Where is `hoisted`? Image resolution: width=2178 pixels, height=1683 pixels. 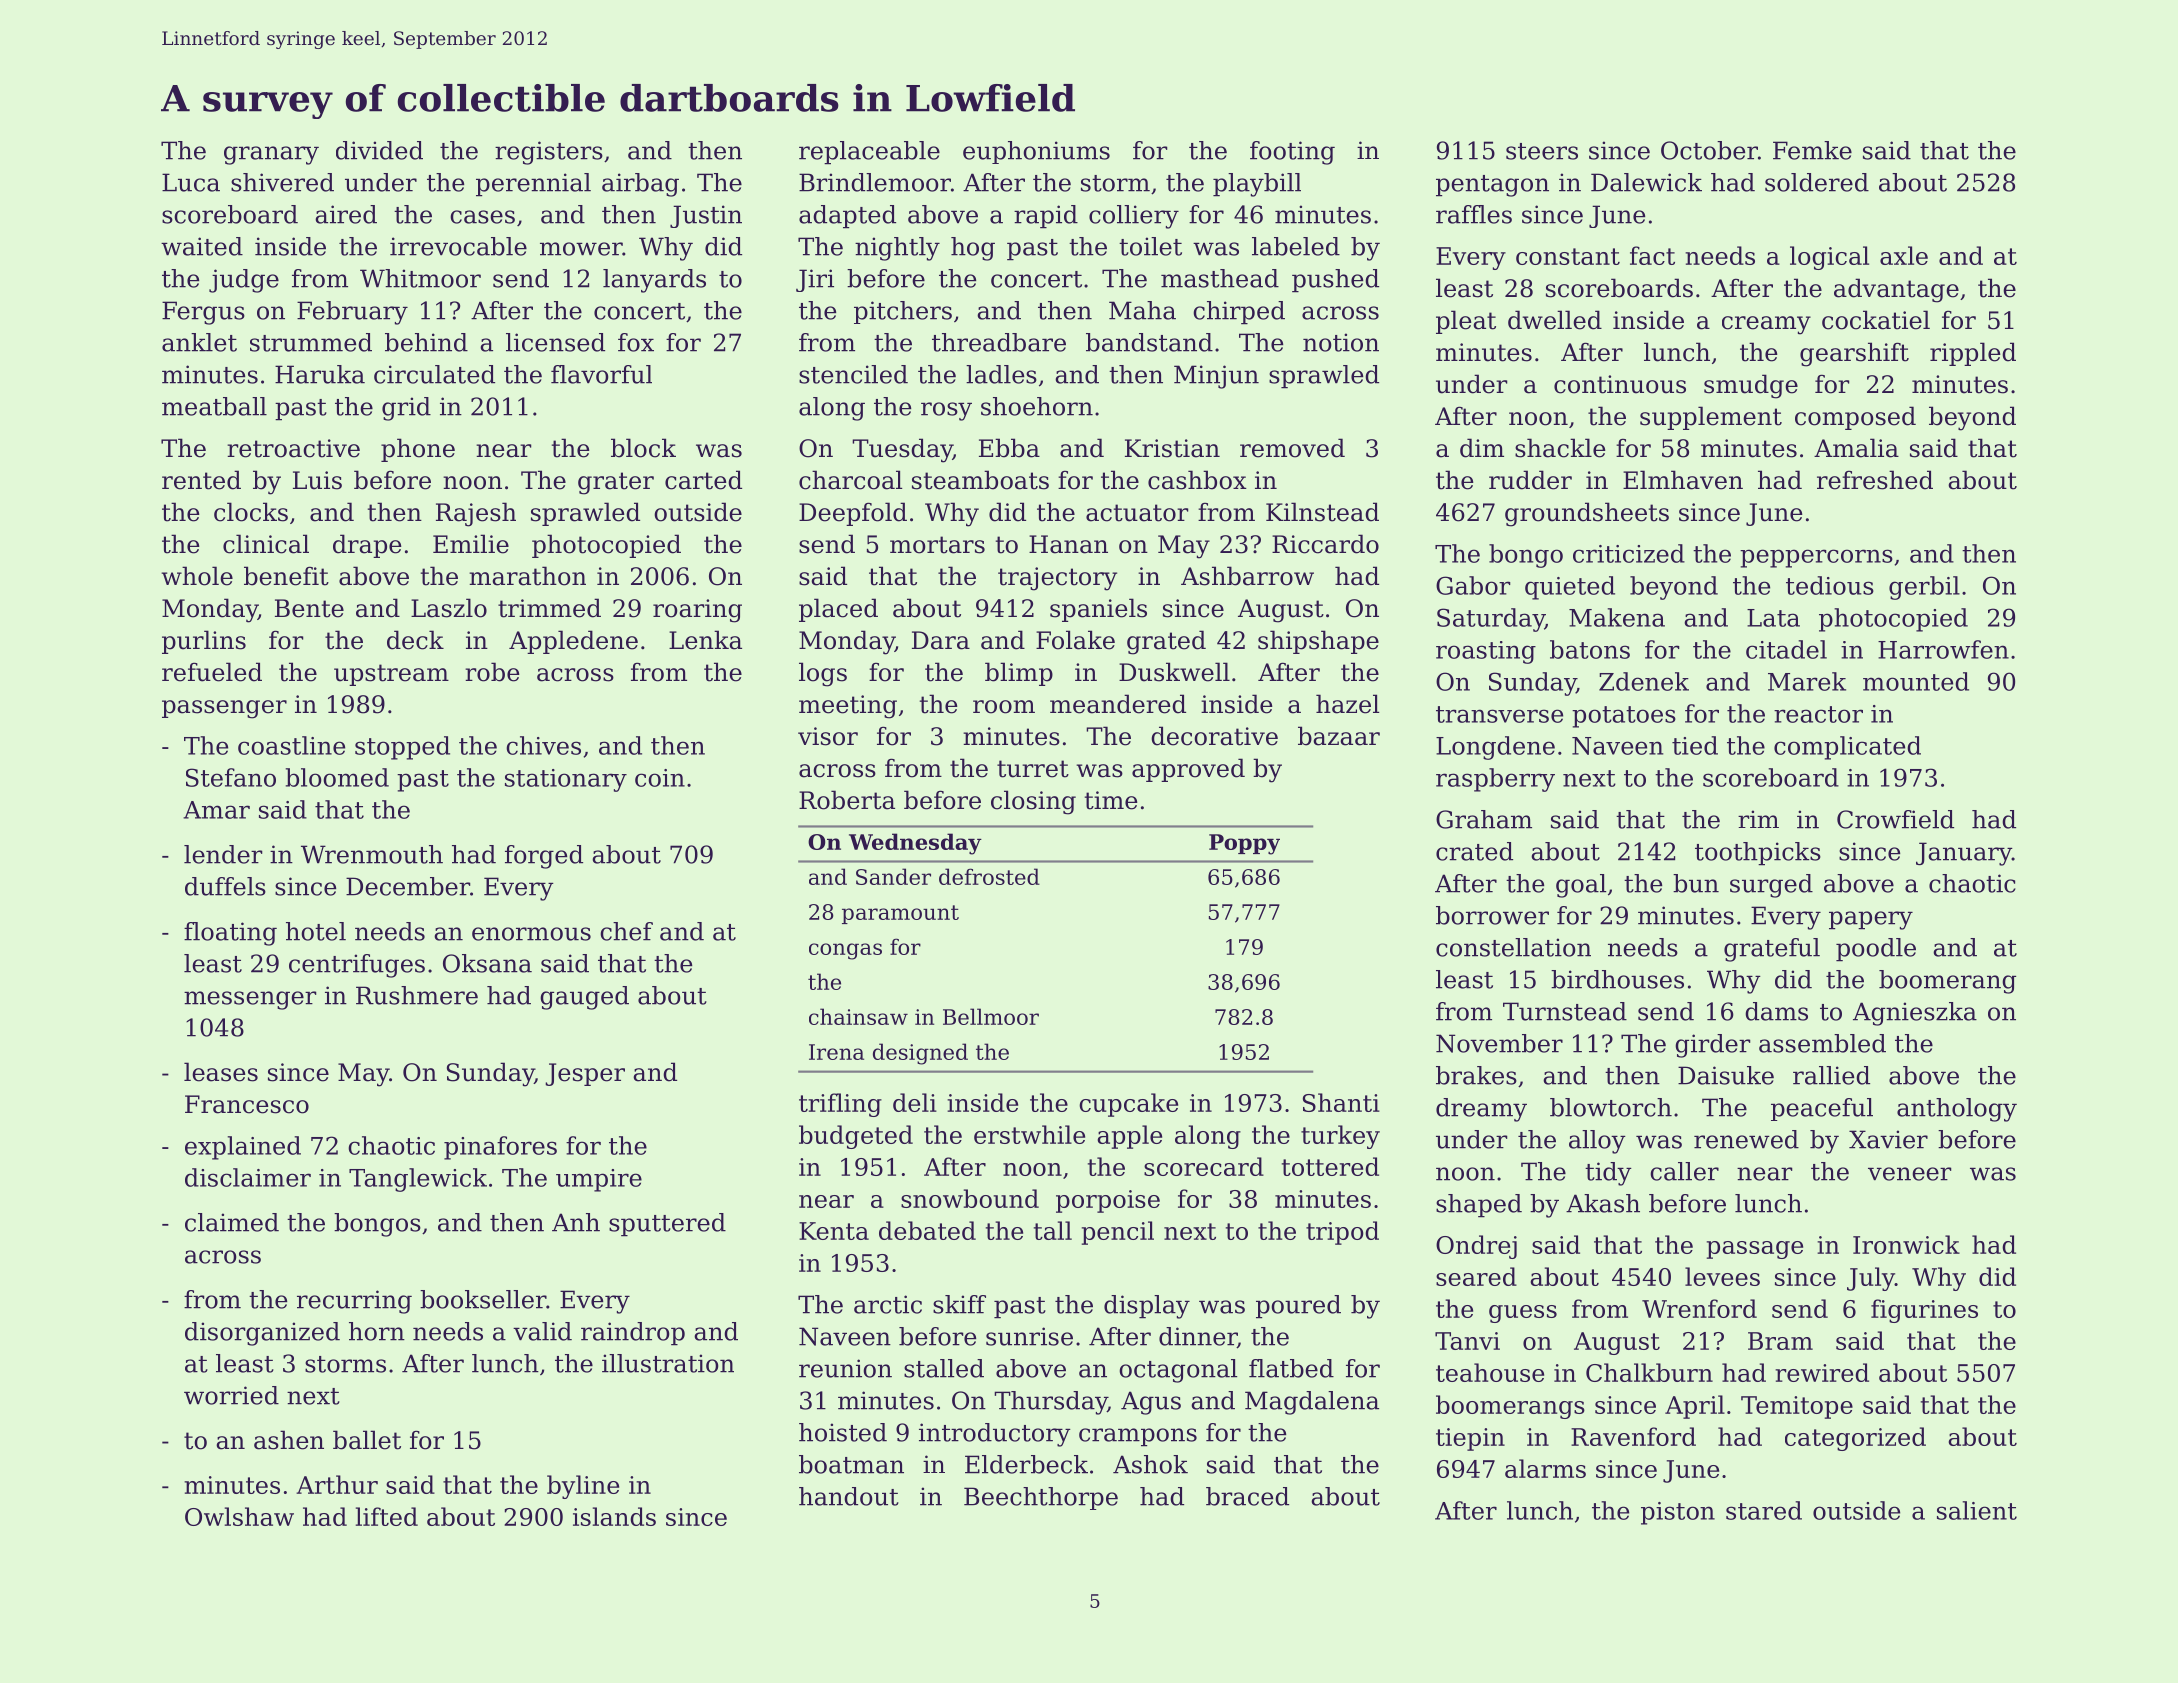 hoisted is located at coordinates (843, 1432).
